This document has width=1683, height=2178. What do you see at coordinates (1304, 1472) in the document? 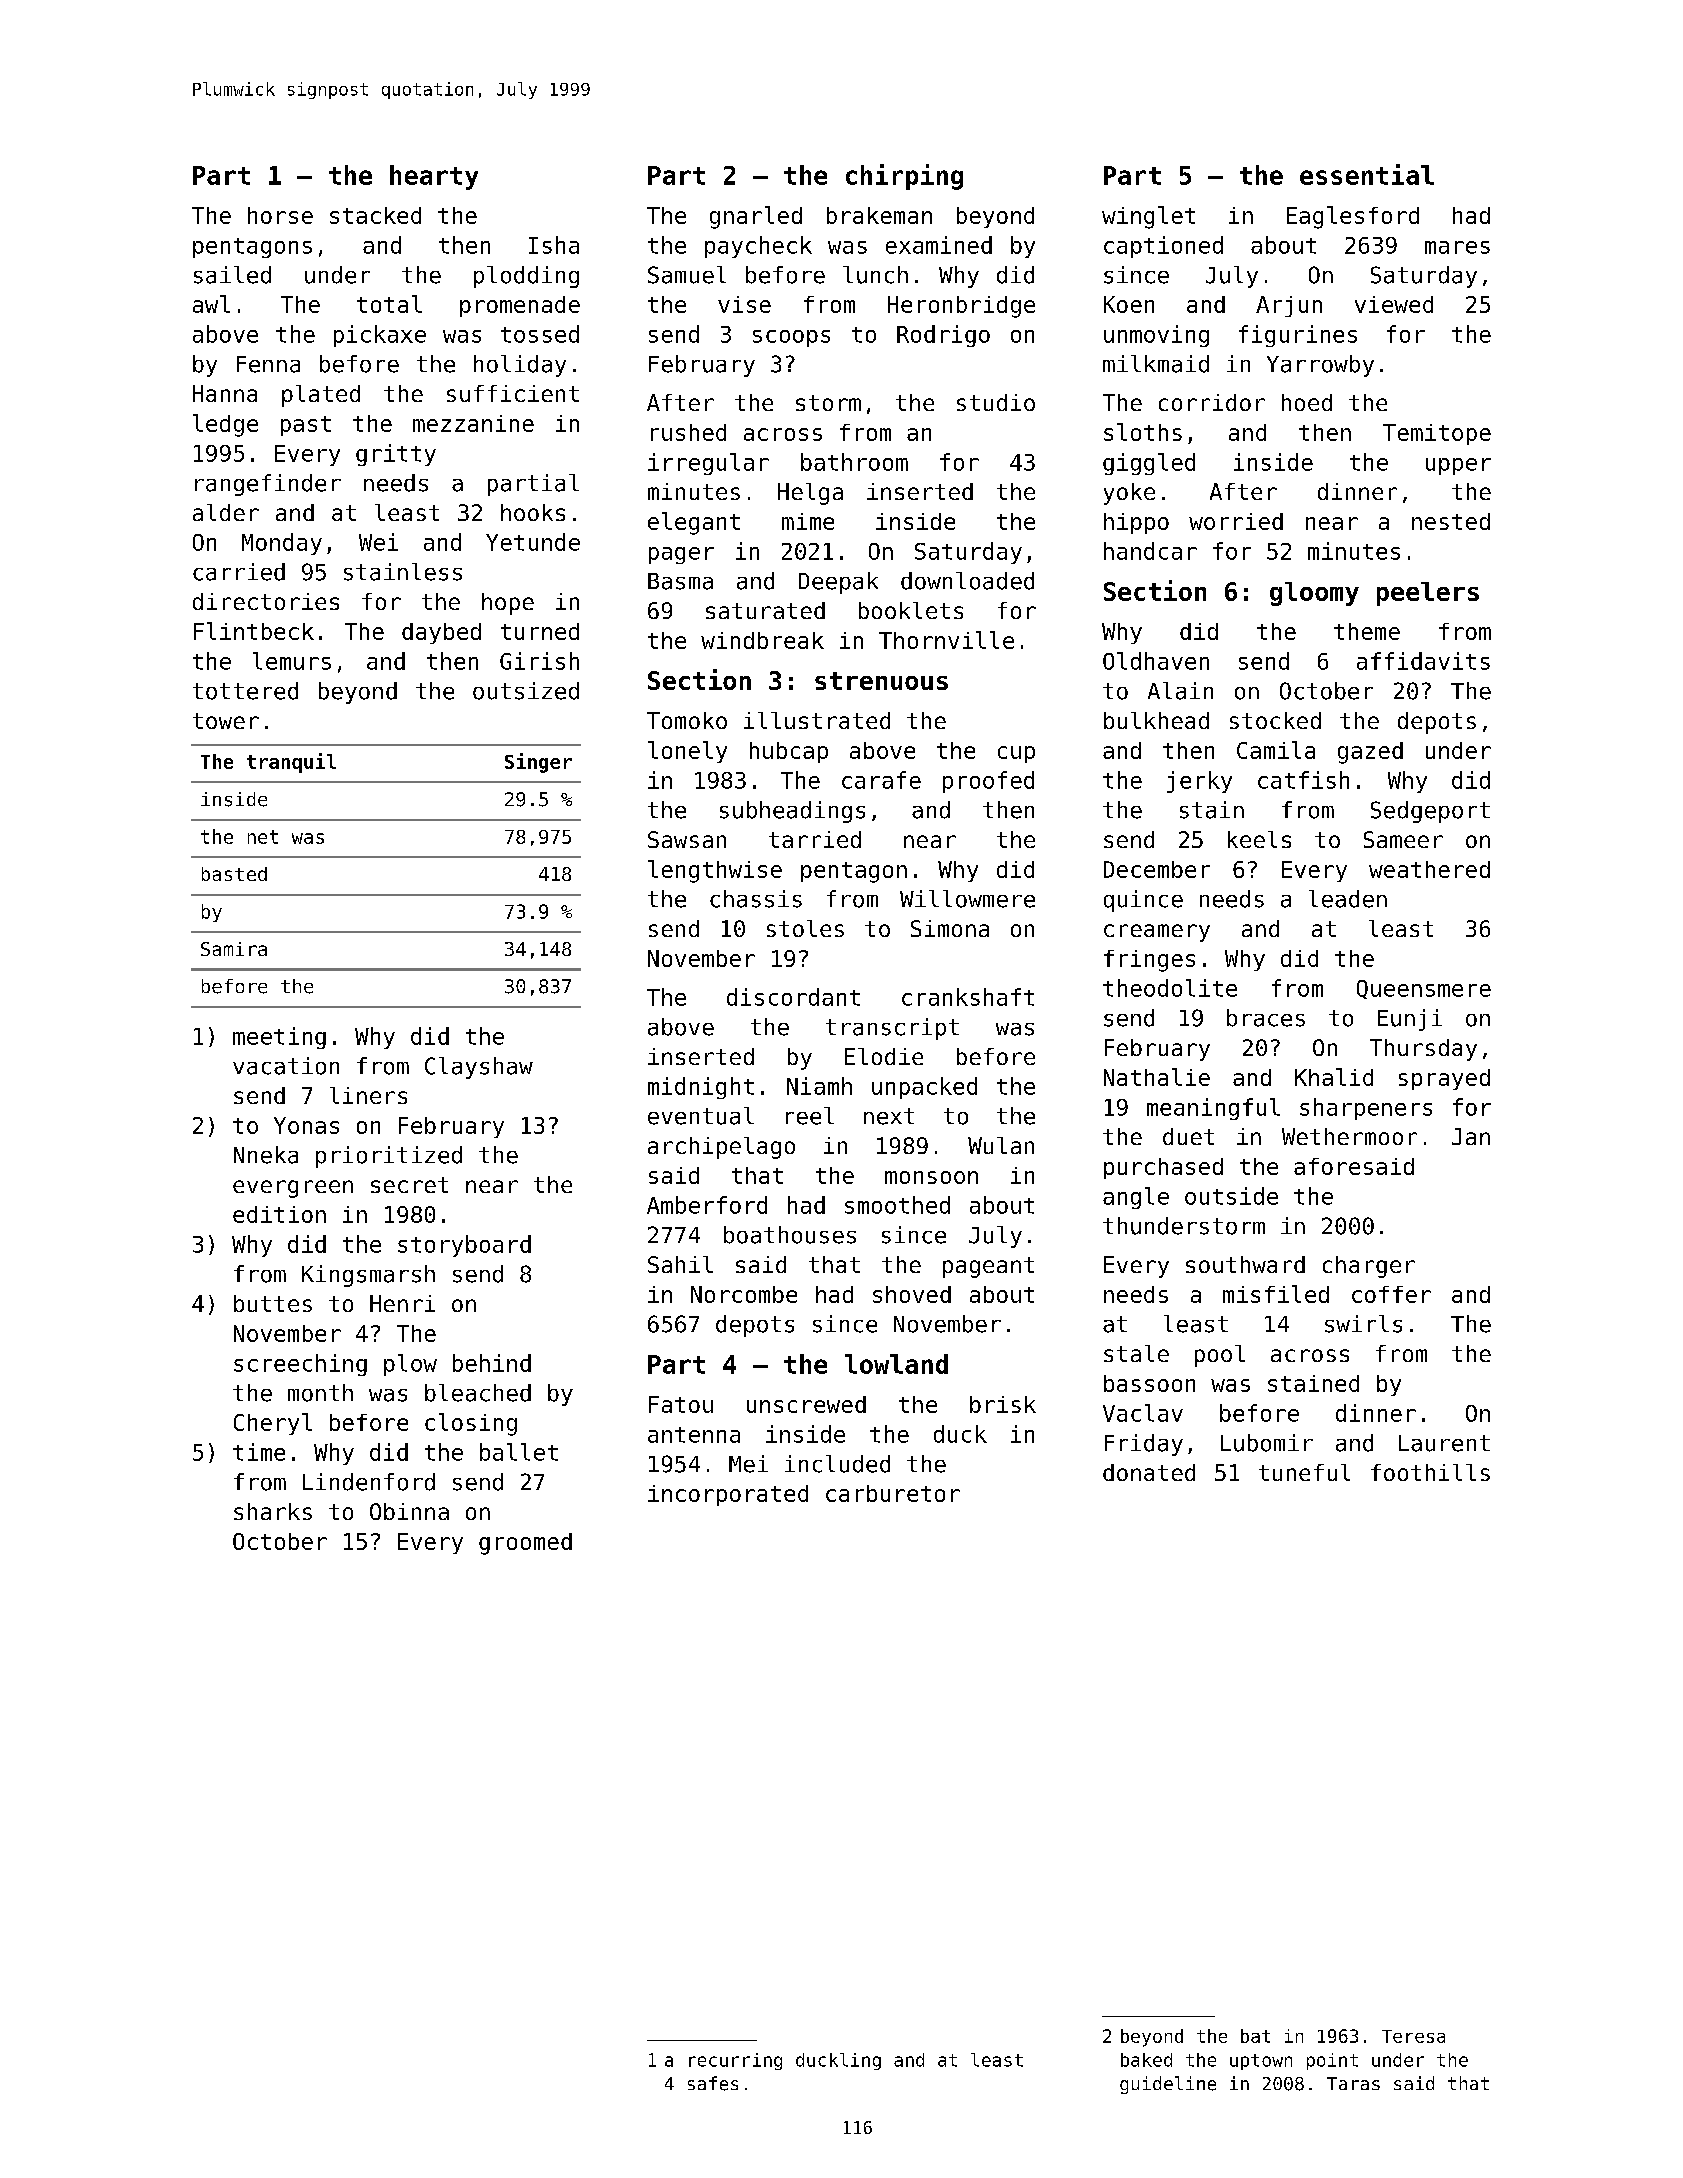
I see `tuneful` at bounding box center [1304, 1472].
